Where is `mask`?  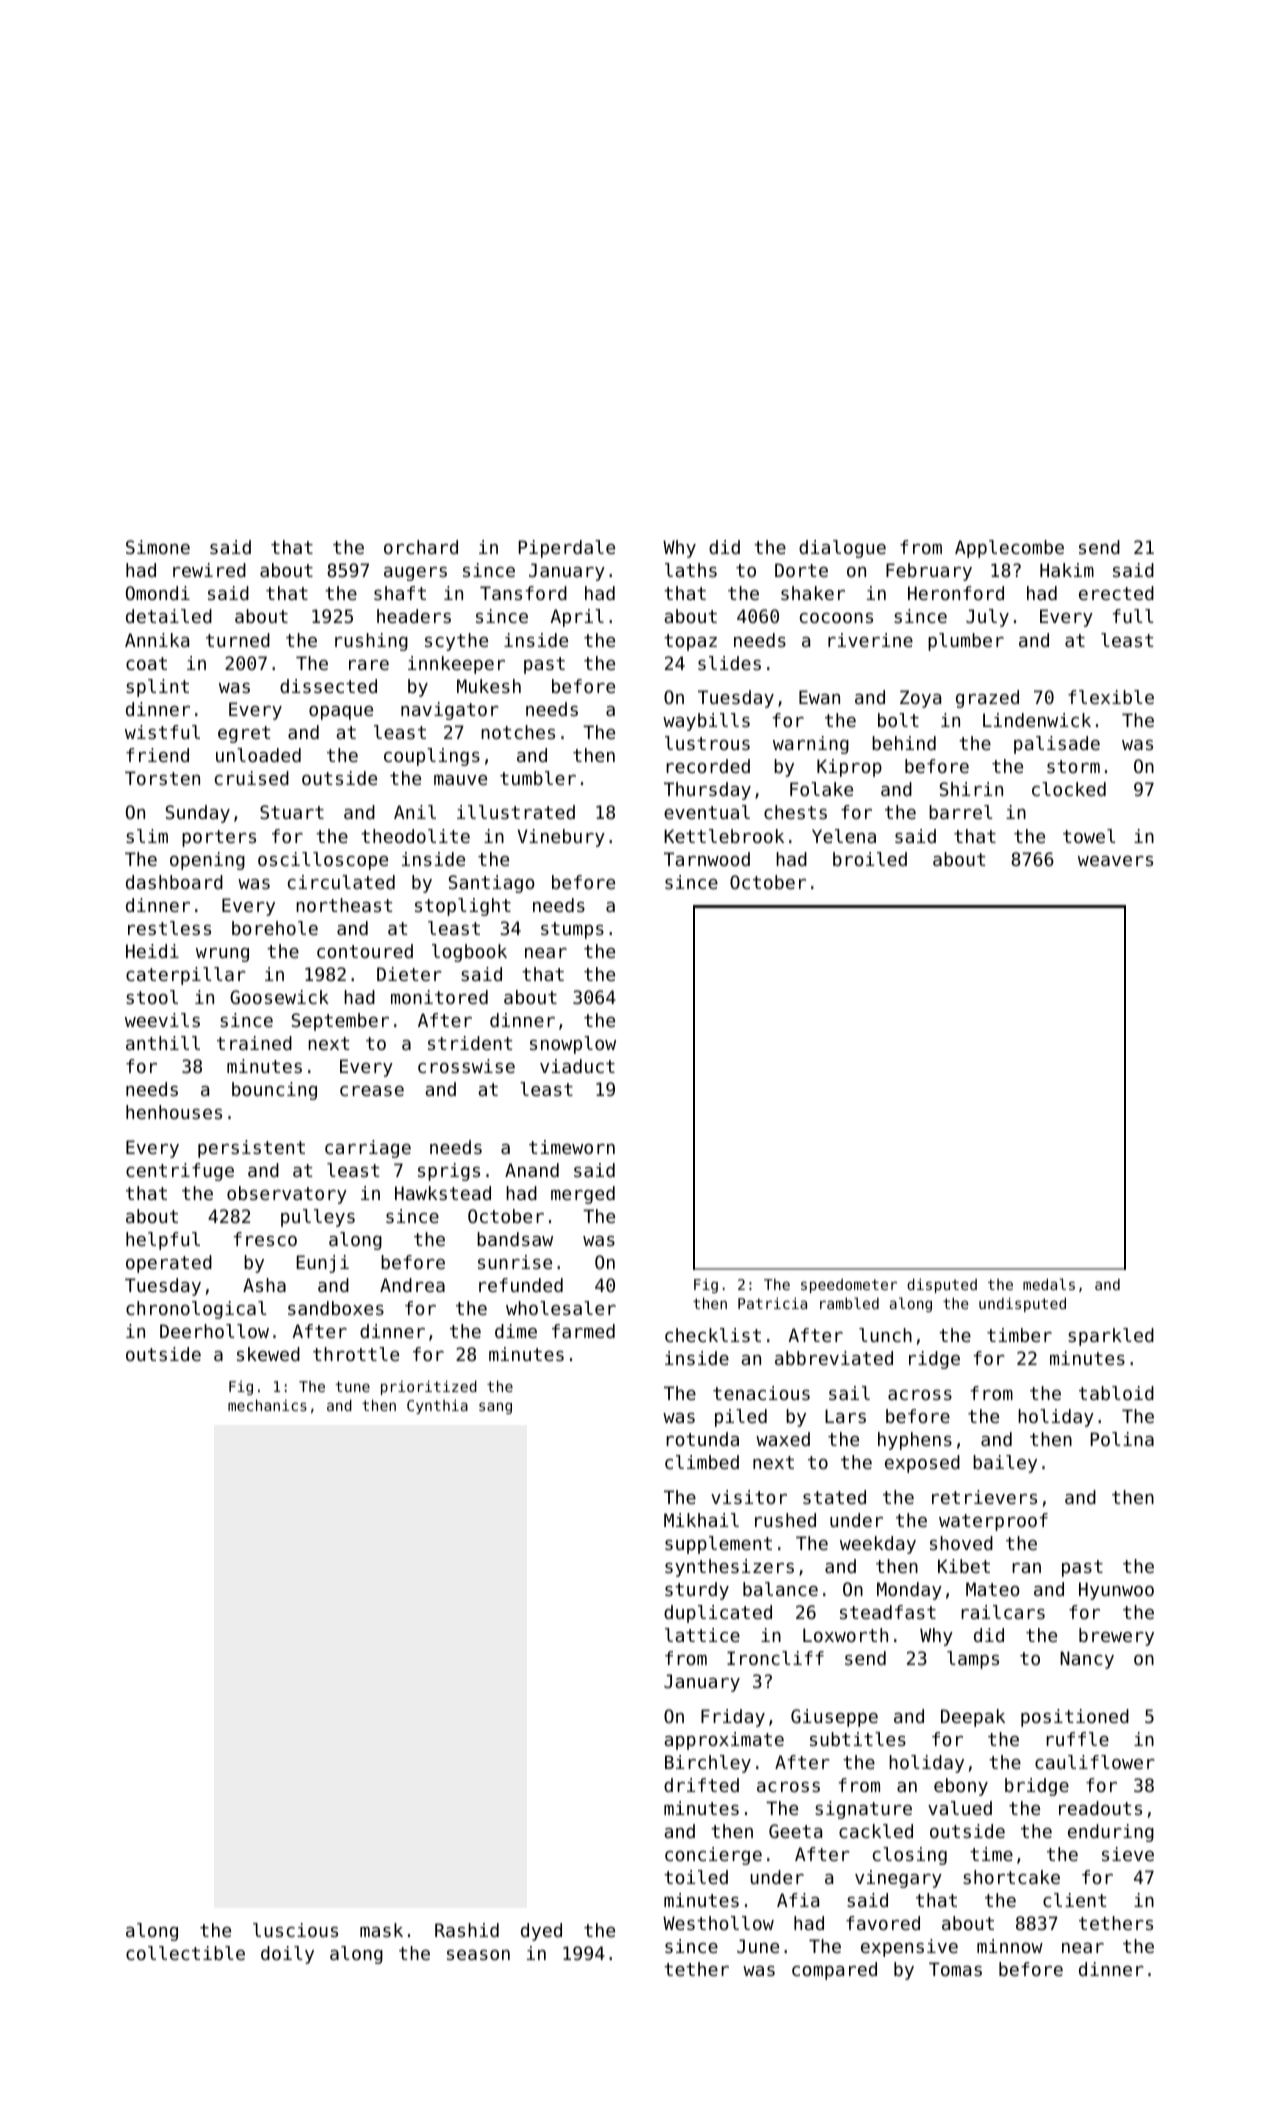
mask is located at coordinates (381, 1930).
